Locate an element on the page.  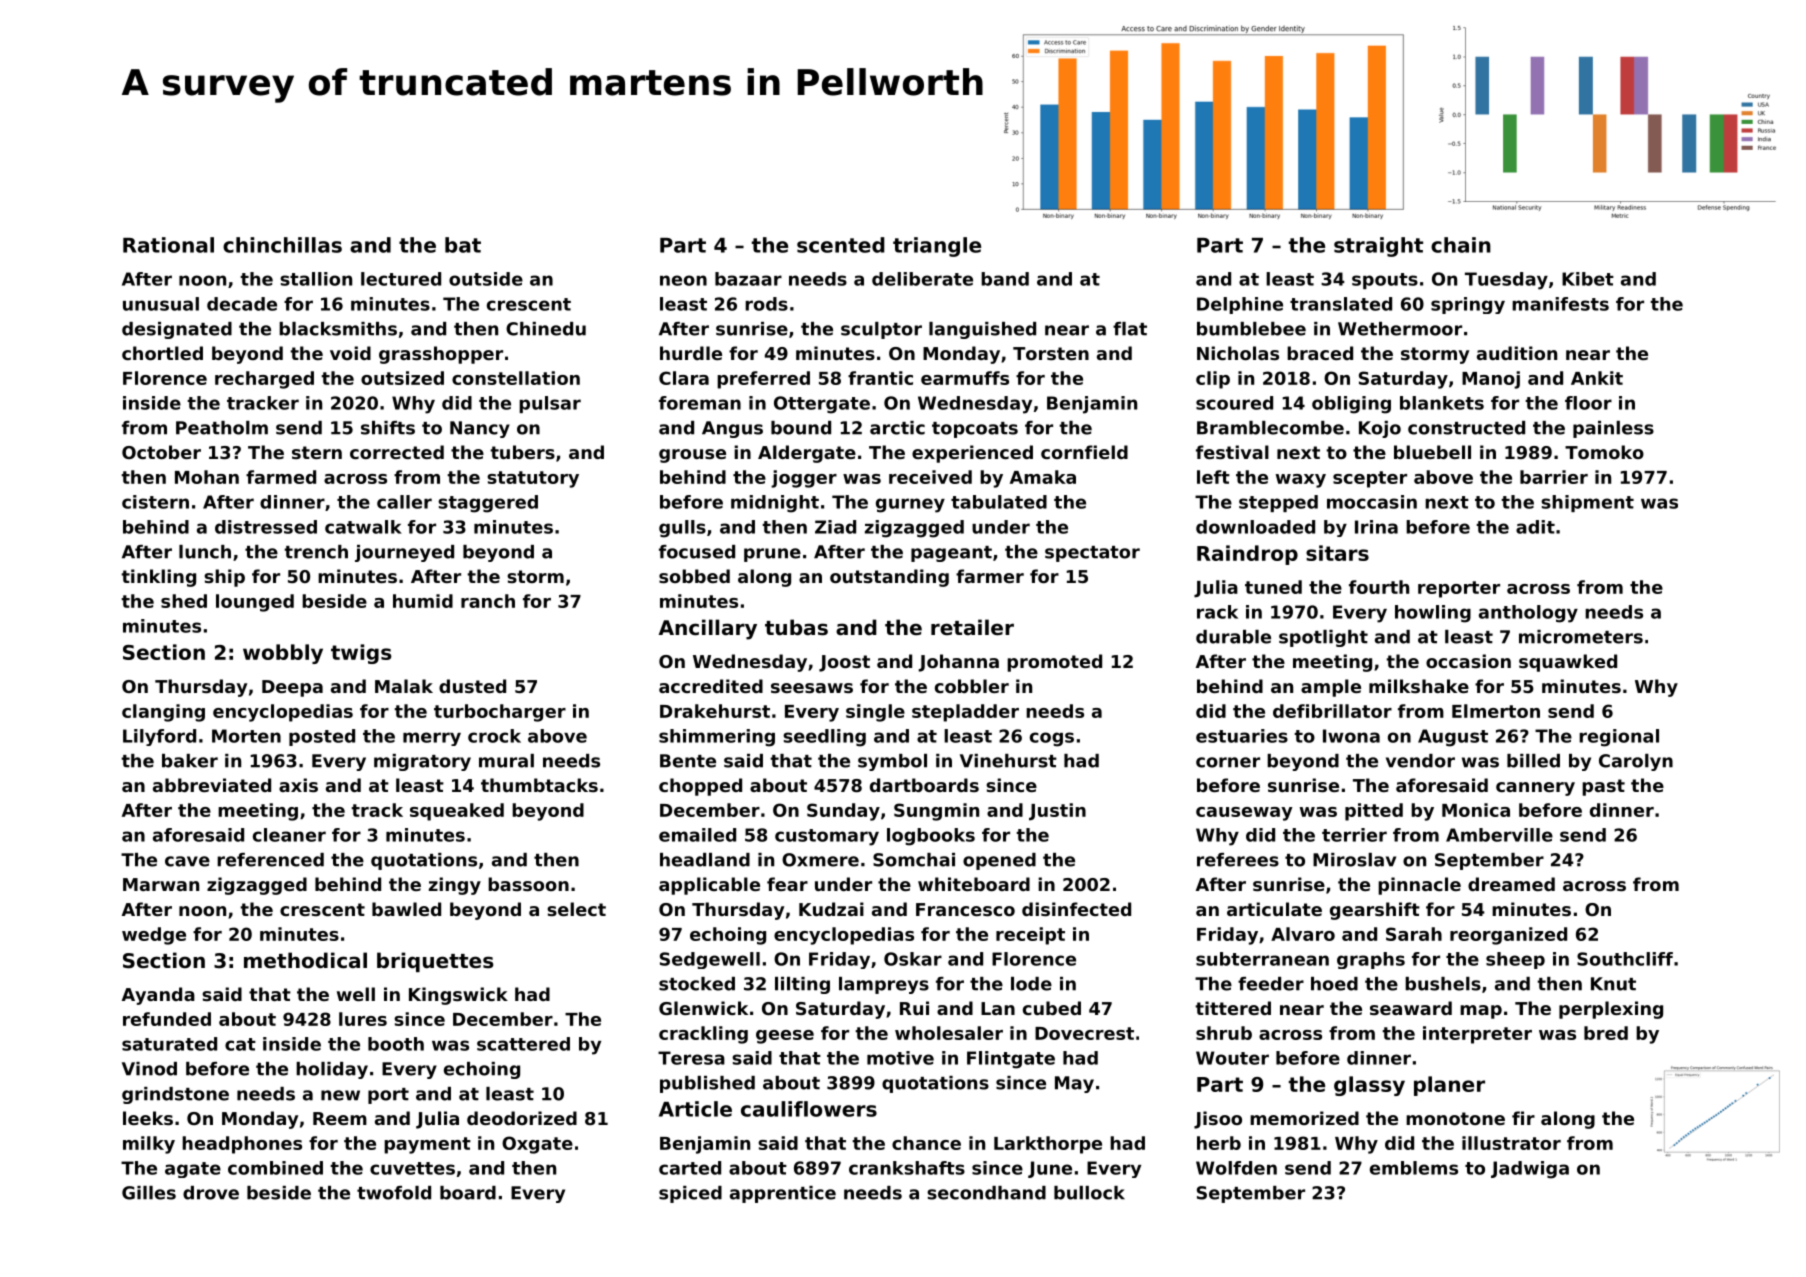
Gilles is located at coordinates (149, 1193).
